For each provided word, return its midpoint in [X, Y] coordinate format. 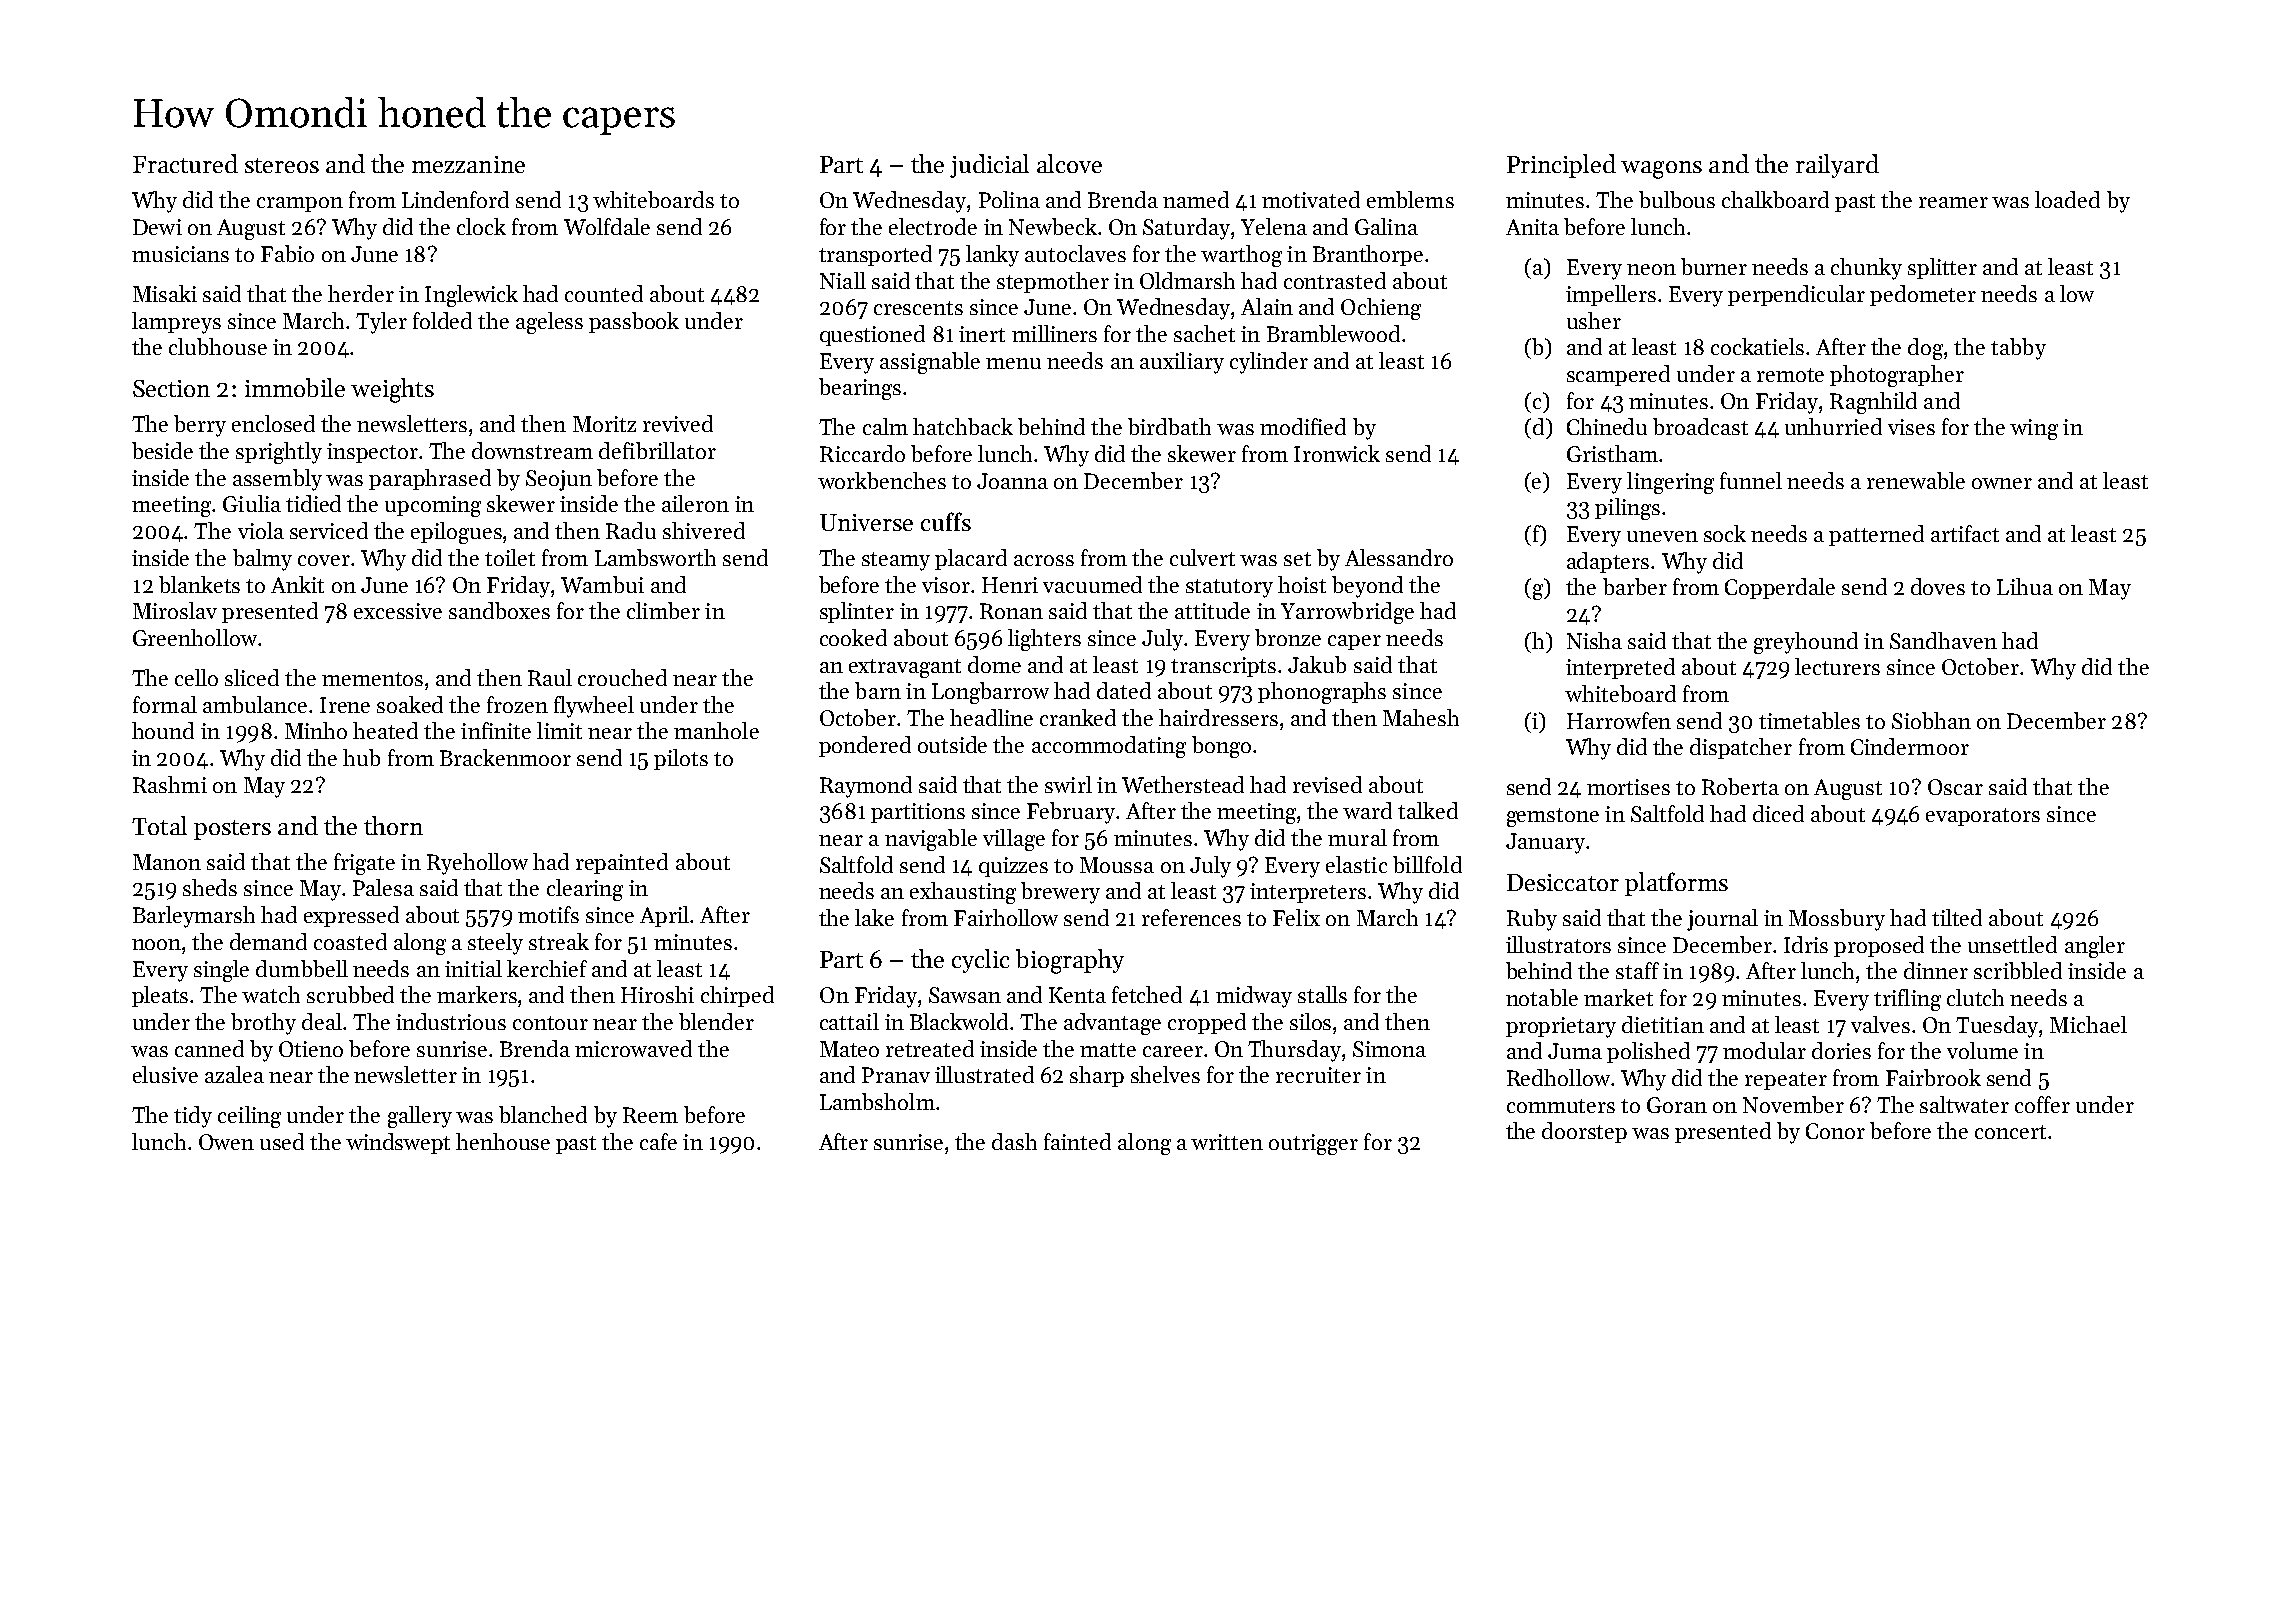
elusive [165, 1074]
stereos [282, 165]
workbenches [882, 480]
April [664, 916]
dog [1925, 349]
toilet [510, 557]
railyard [1837, 166]
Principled [1561, 166]
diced [1778, 813]
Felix [1296, 917]
